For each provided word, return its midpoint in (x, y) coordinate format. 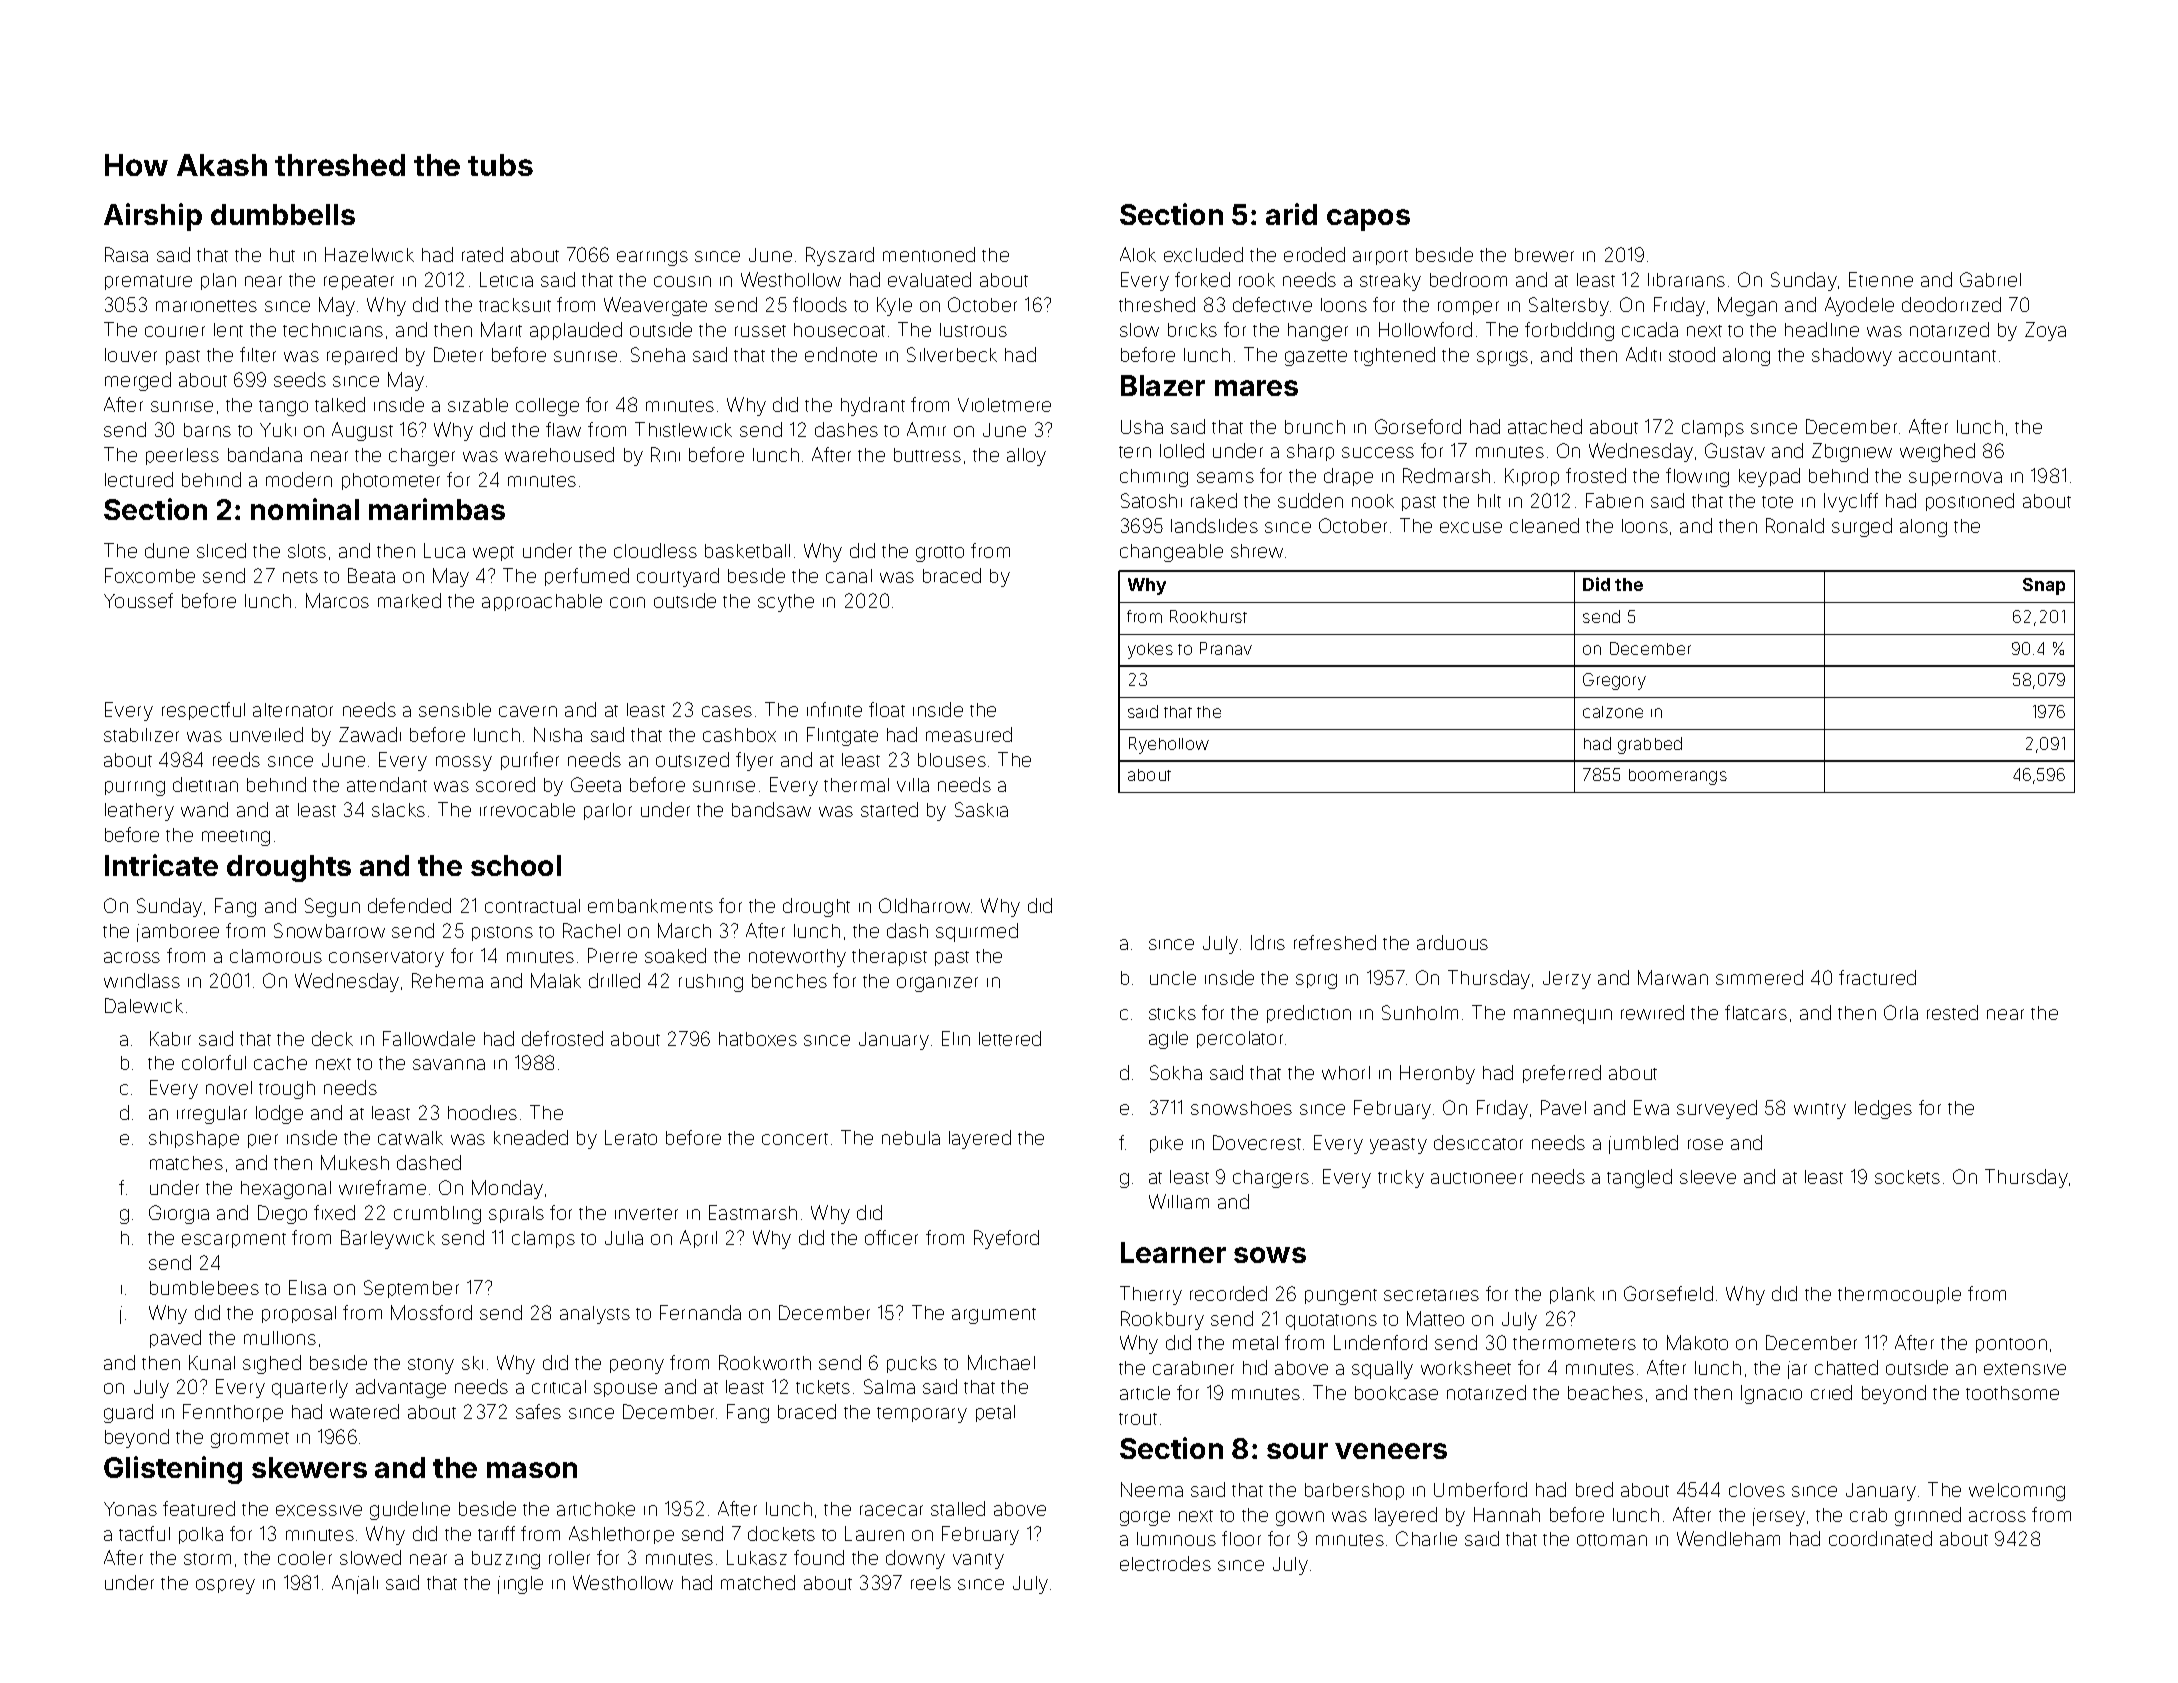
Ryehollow (1169, 745)
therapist (889, 957)
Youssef (138, 600)
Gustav (1735, 450)
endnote (841, 354)
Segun (332, 907)
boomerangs (1678, 777)
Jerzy (1567, 980)
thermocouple (1899, 1295)
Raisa (126, 254)
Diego (282, 1214)
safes (538, 1411)
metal (1255, 1343)
